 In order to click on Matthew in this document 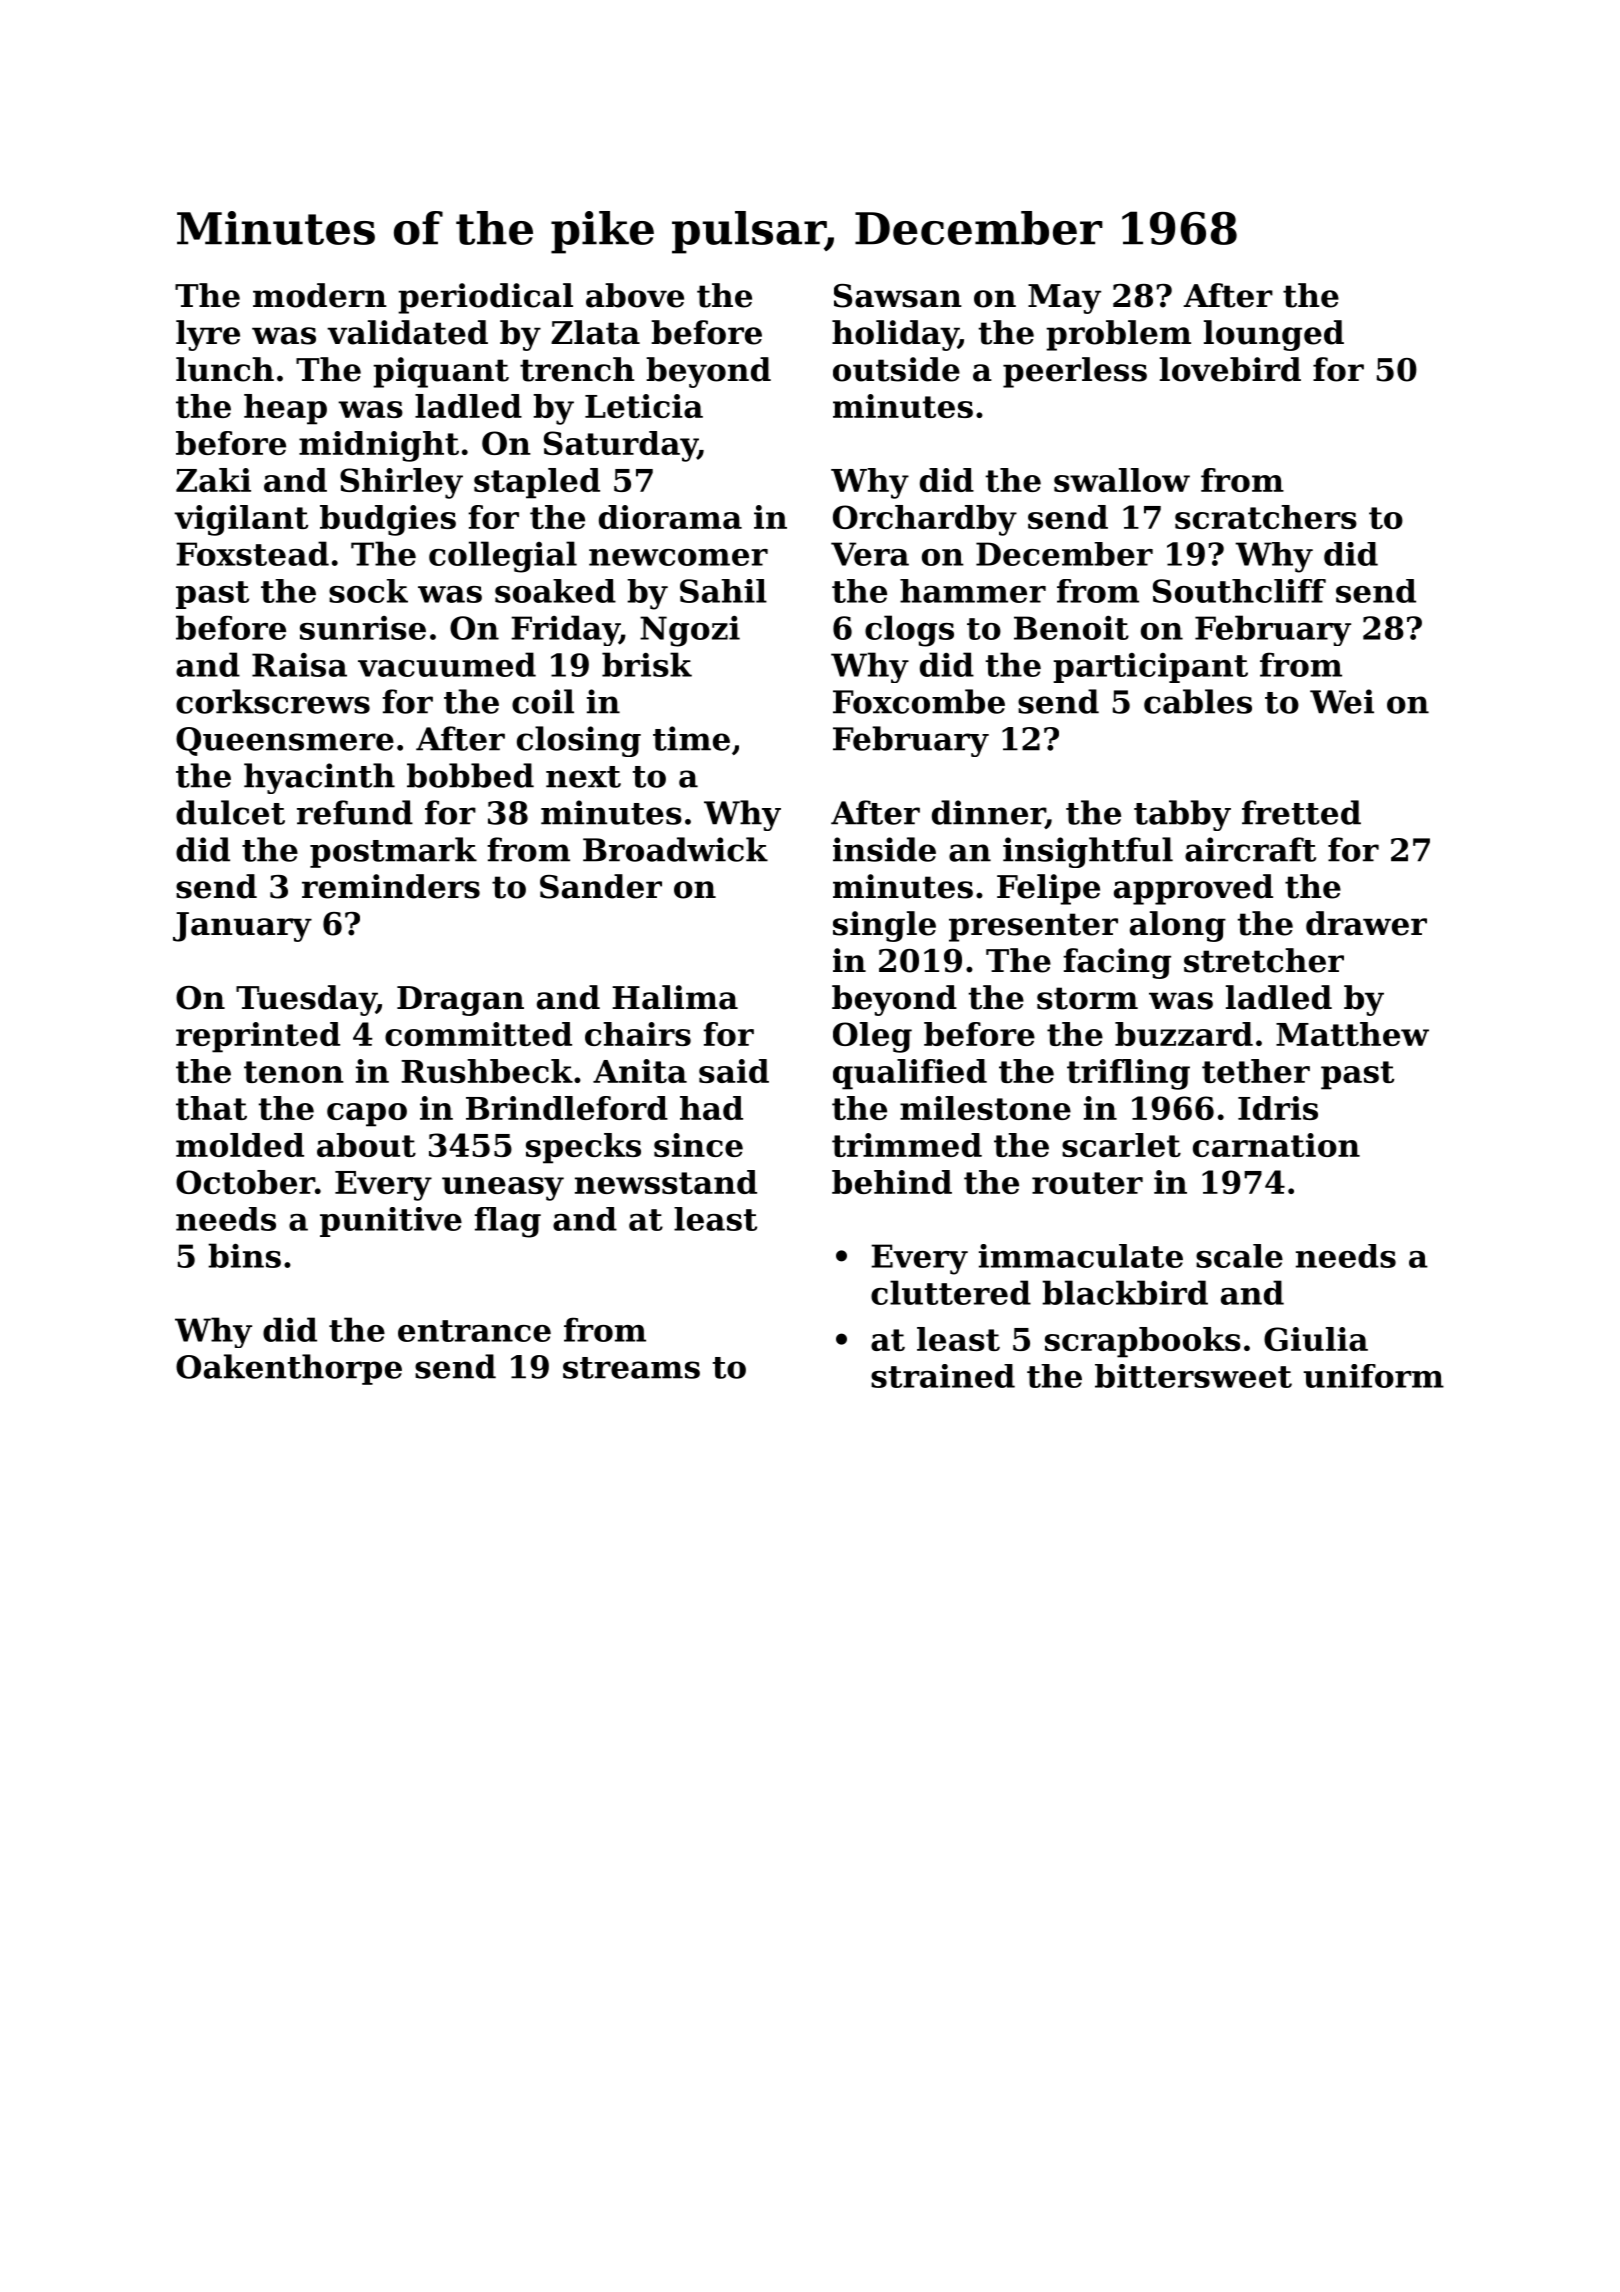, I will do `click(1352, 1034)`.
